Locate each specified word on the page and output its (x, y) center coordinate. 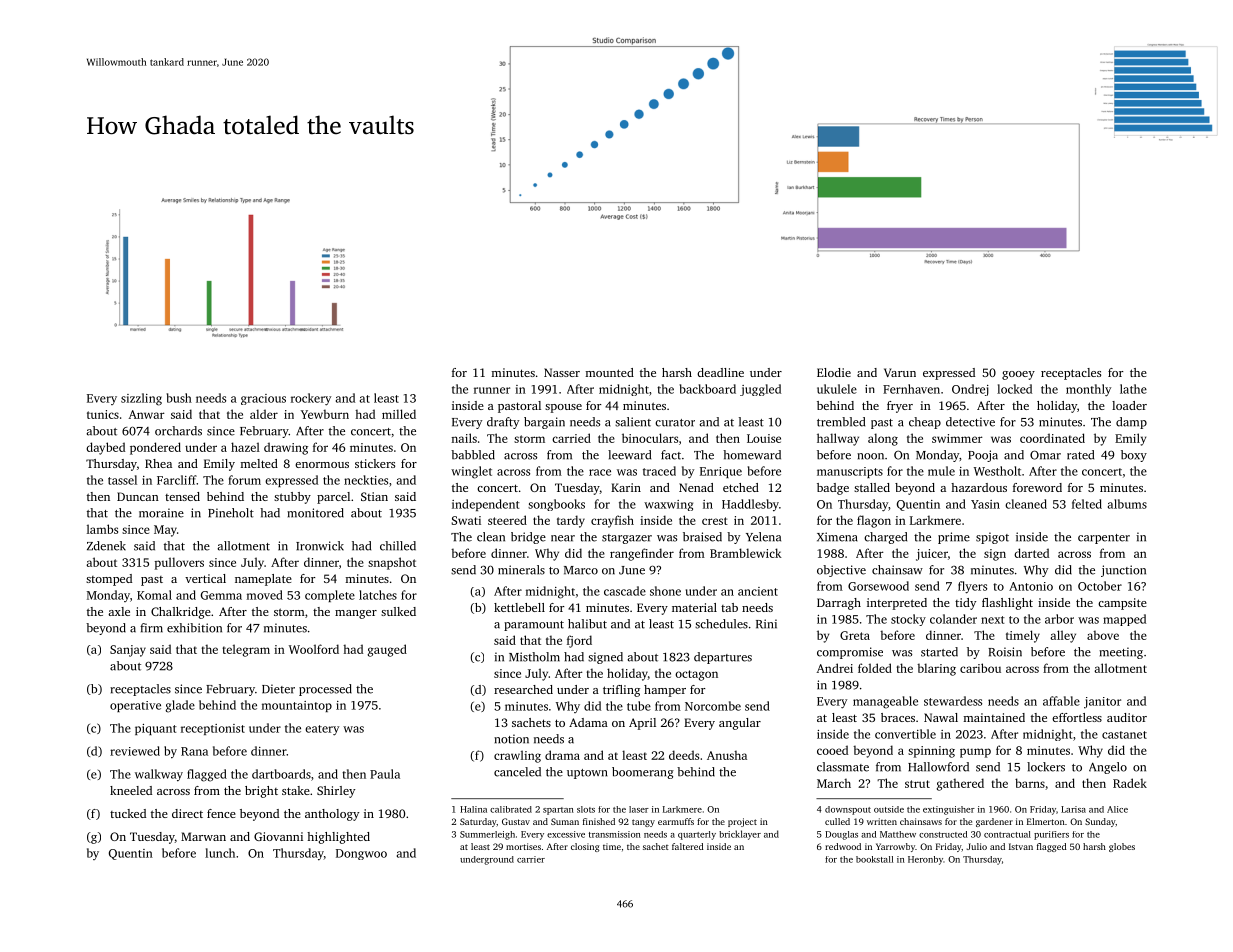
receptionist (213, 729)
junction (1123, 571)
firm (151, 628)
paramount (534, 626)
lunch (220, 853)
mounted (610, 372)
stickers (375, 463)
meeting (1121, 653)
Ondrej (970, 390)
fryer (900, 407)
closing (585, 847)
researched (523, 689)
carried (571, 438)
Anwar (146, 414)
